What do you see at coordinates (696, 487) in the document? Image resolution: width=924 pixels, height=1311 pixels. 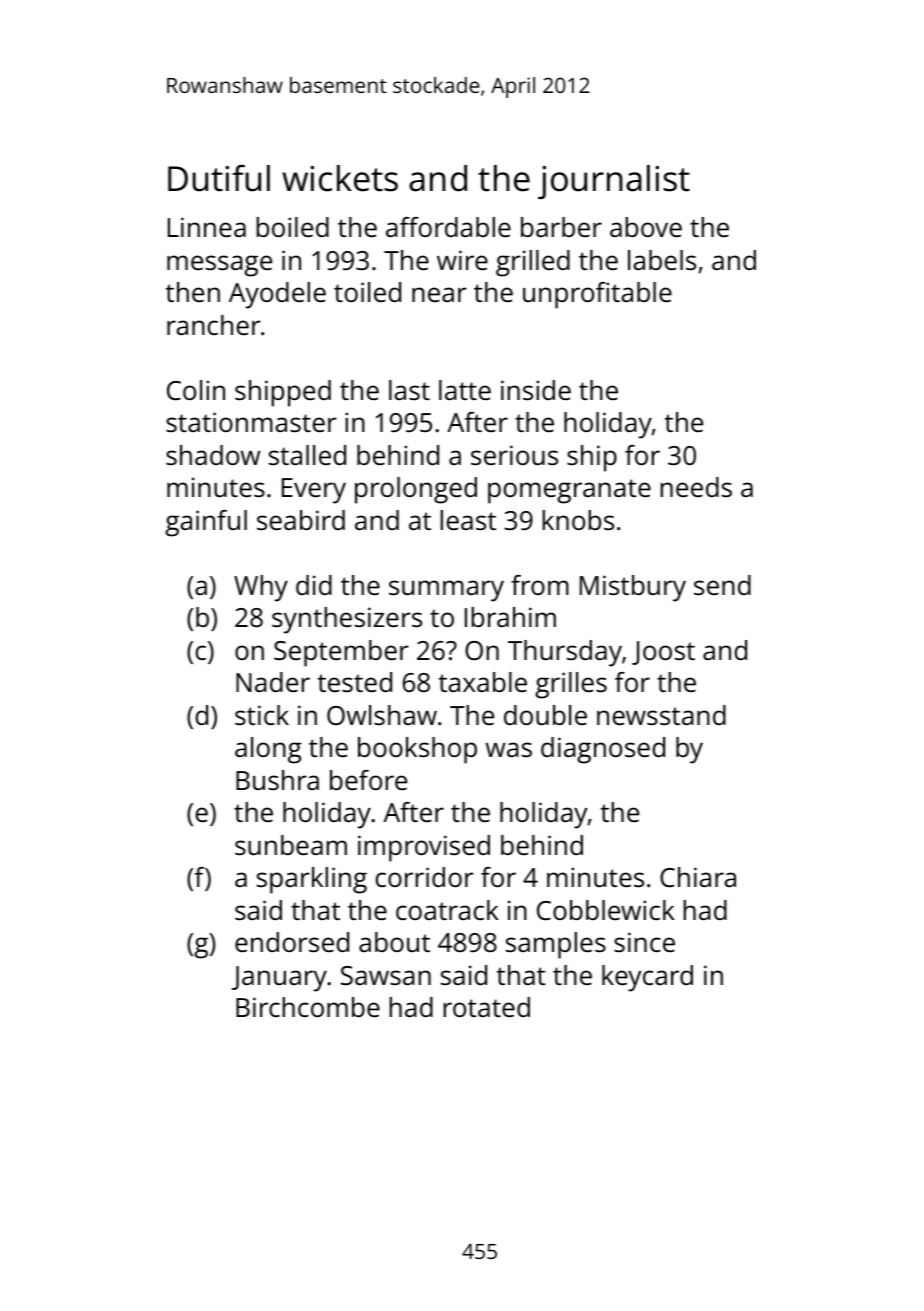 I see `needs` at bounding box center [696, 487].
